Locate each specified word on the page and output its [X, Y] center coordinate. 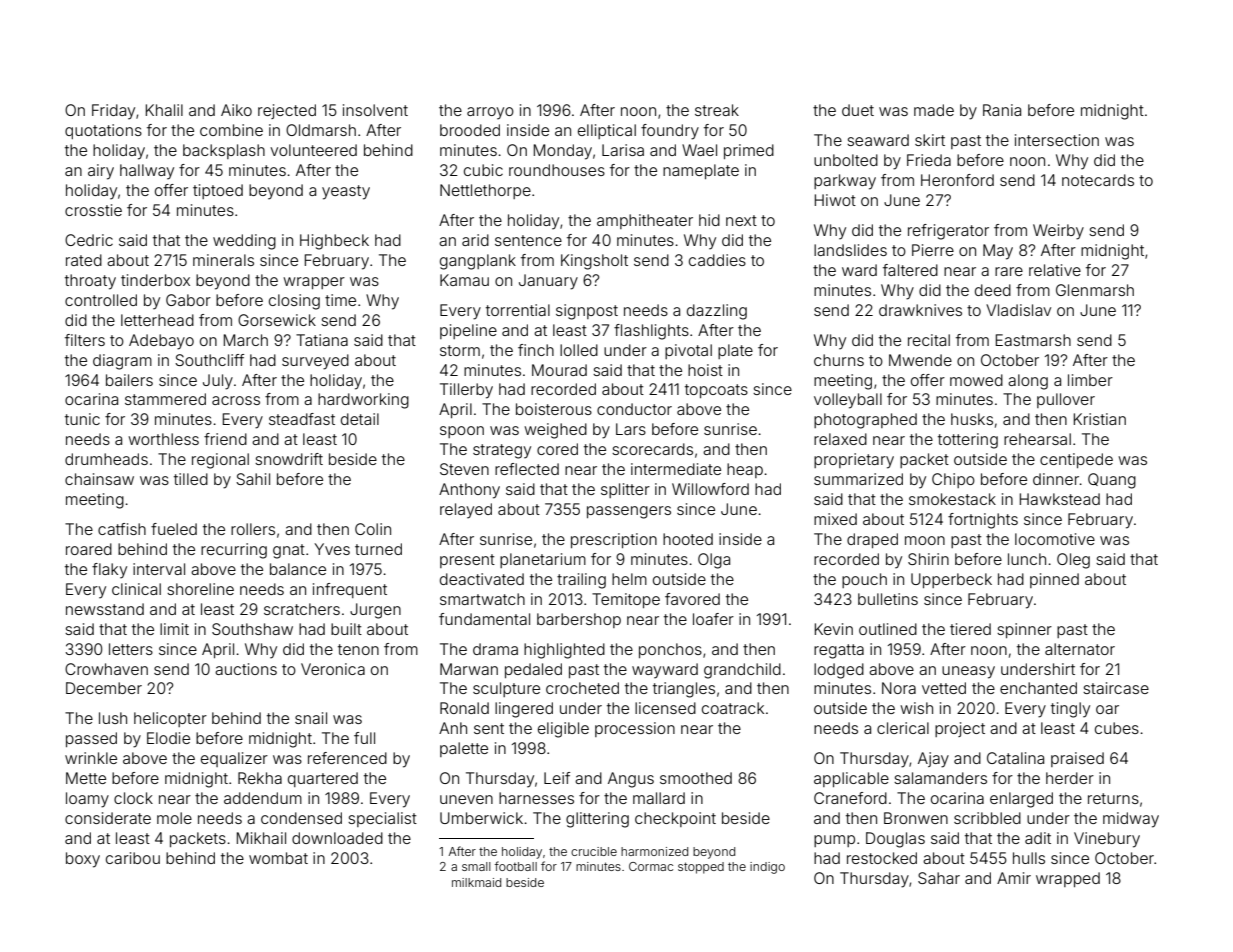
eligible [563, 730]
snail [311, 718]
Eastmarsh [1033, 340]
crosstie [93, 210]
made [934, 110]
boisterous [554, 409]
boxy [83, 860]
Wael [699, 150]
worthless [163, 439]
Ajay [933, 760]
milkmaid [476, 882]
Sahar [939, 878]
